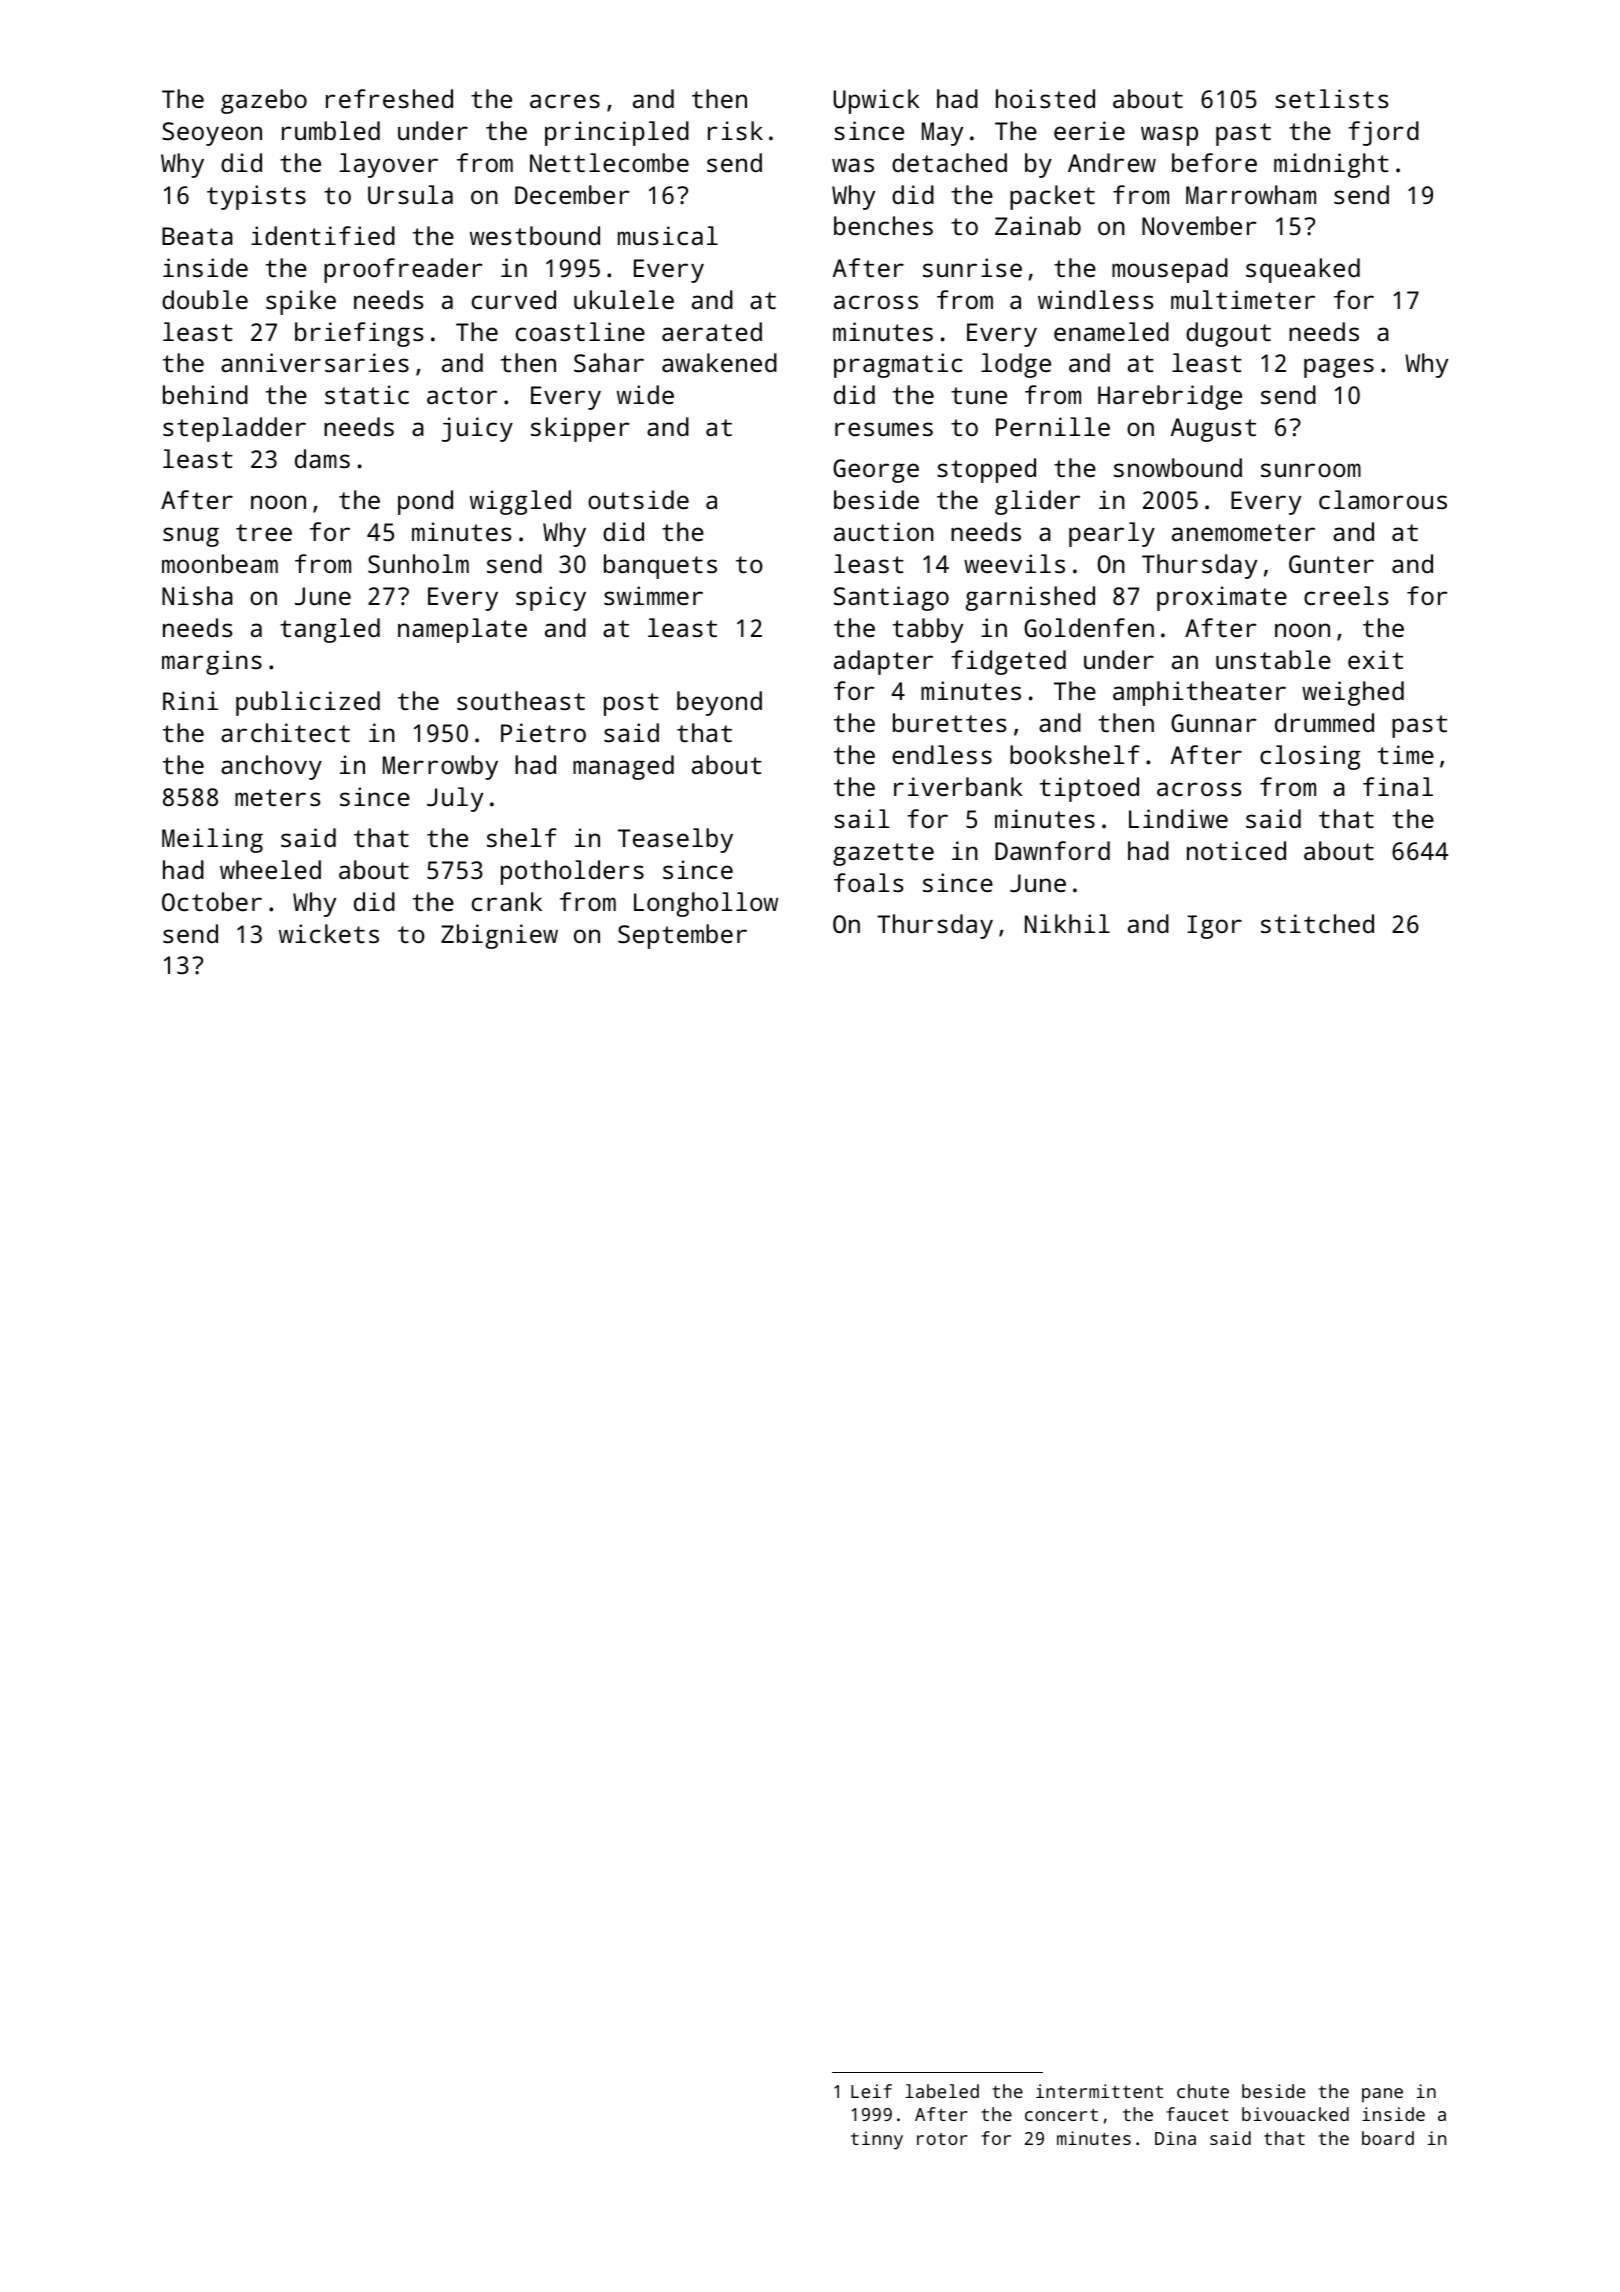  Describe the element at coordinates (871, 2091) in the image. I see `Leif` at that location.
